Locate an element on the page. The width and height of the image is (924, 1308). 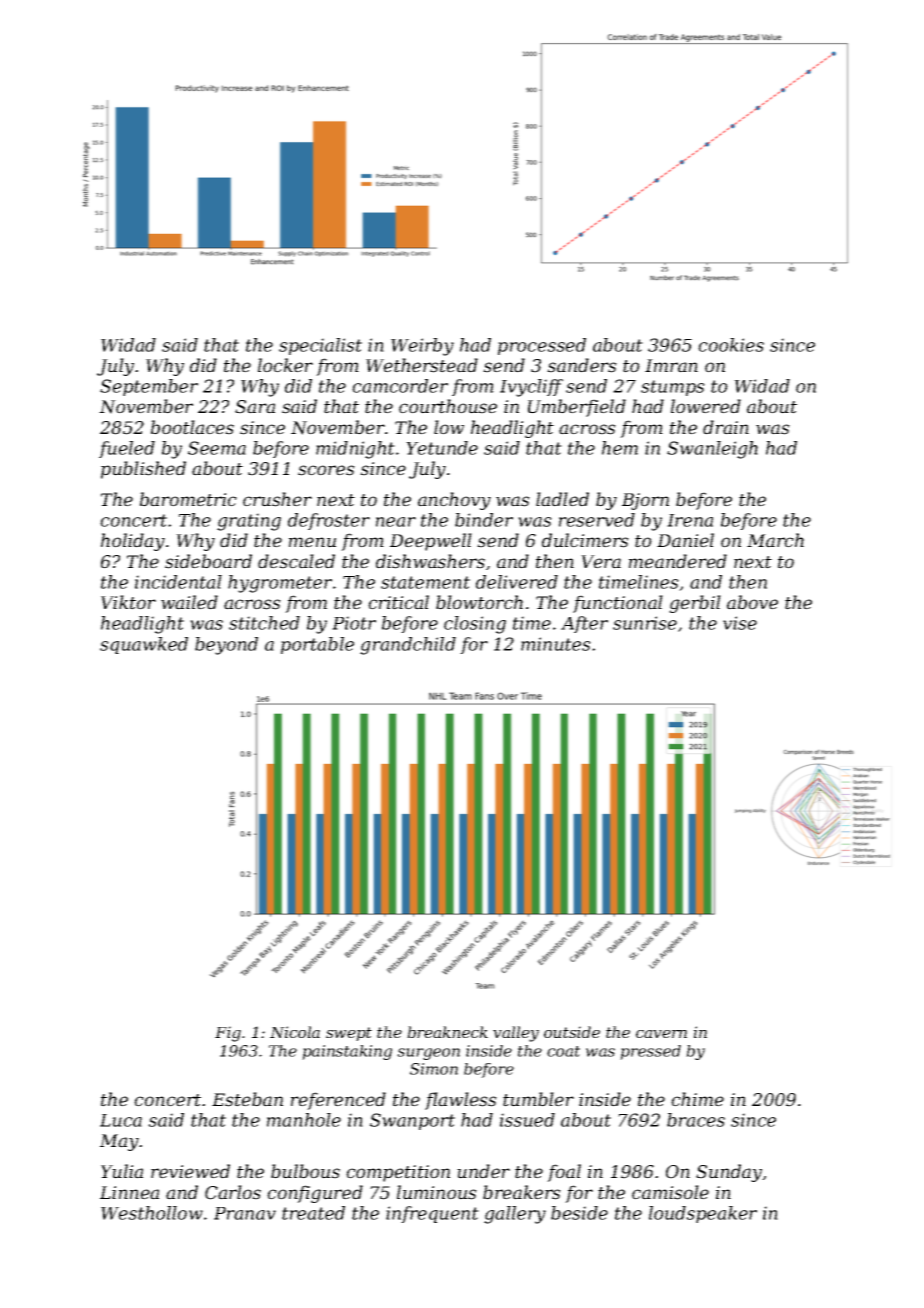
above is located at coordinates (752, 602).
